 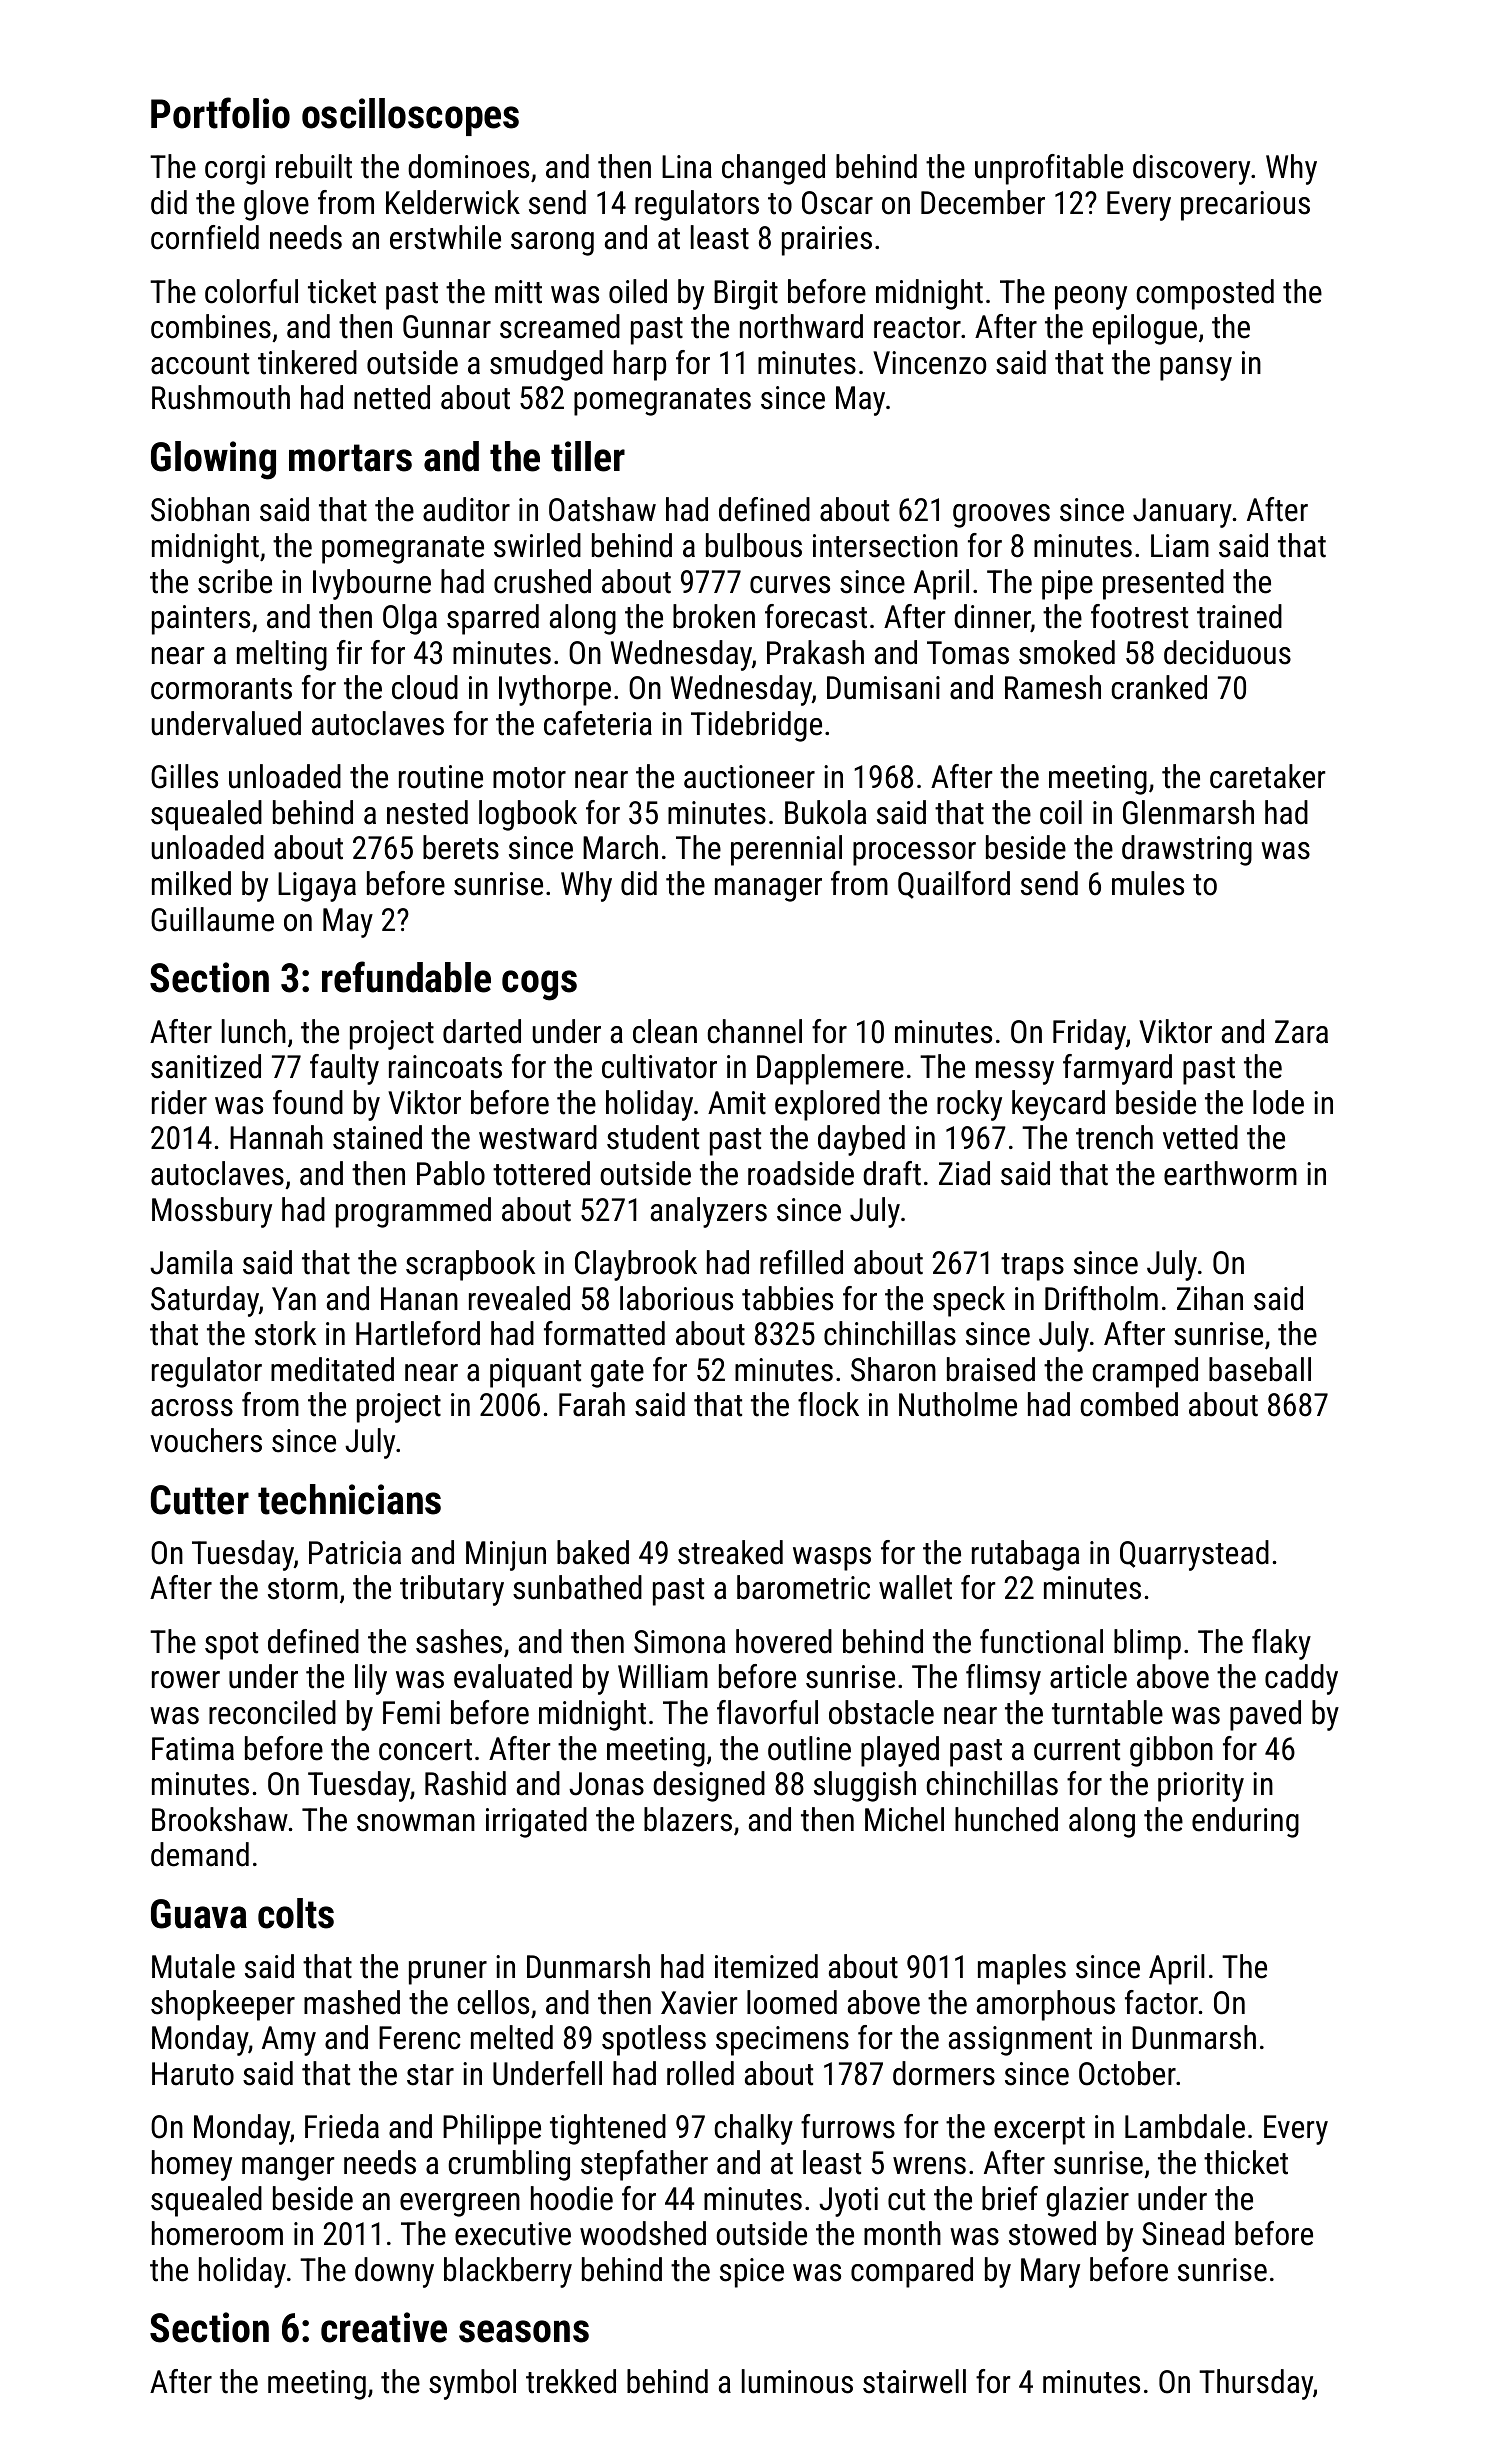 I want to click on Oatshaw, so click(x=602, y=509).
